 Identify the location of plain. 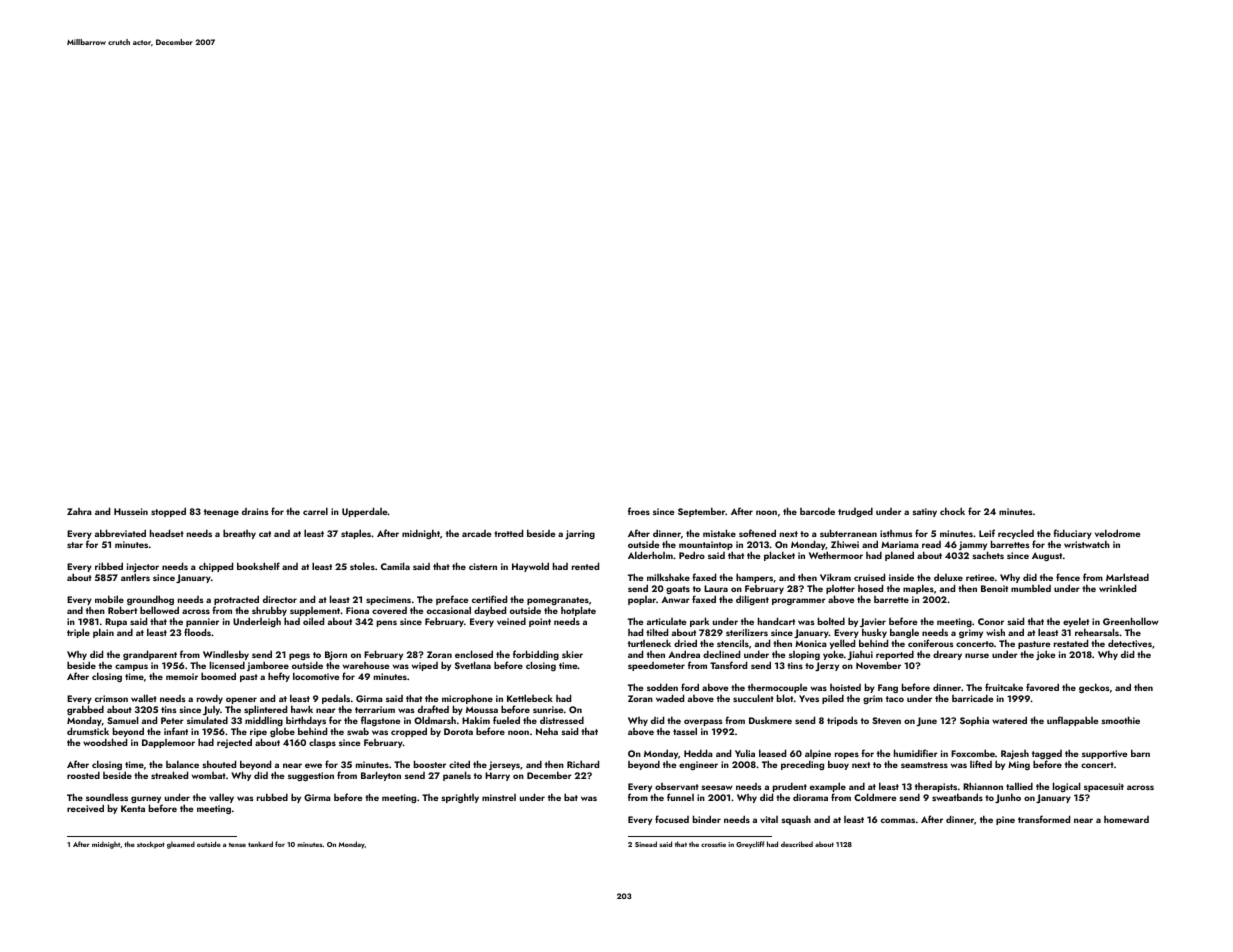
(103, 633).
